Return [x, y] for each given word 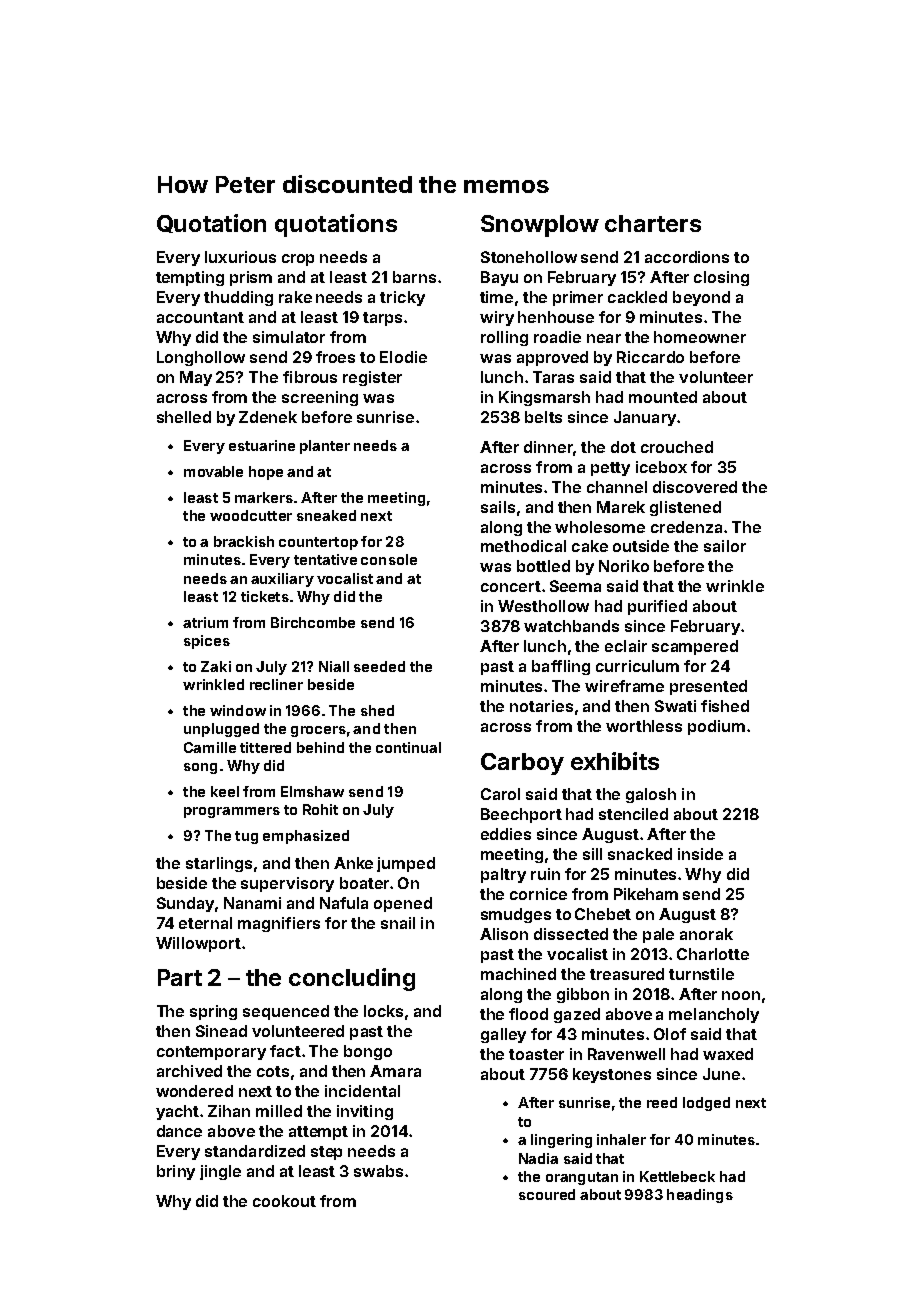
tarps [382, 319]
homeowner [700, 337]
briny [176, 1172]
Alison [504, 934]
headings [700, 1196]
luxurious [240, 257]
